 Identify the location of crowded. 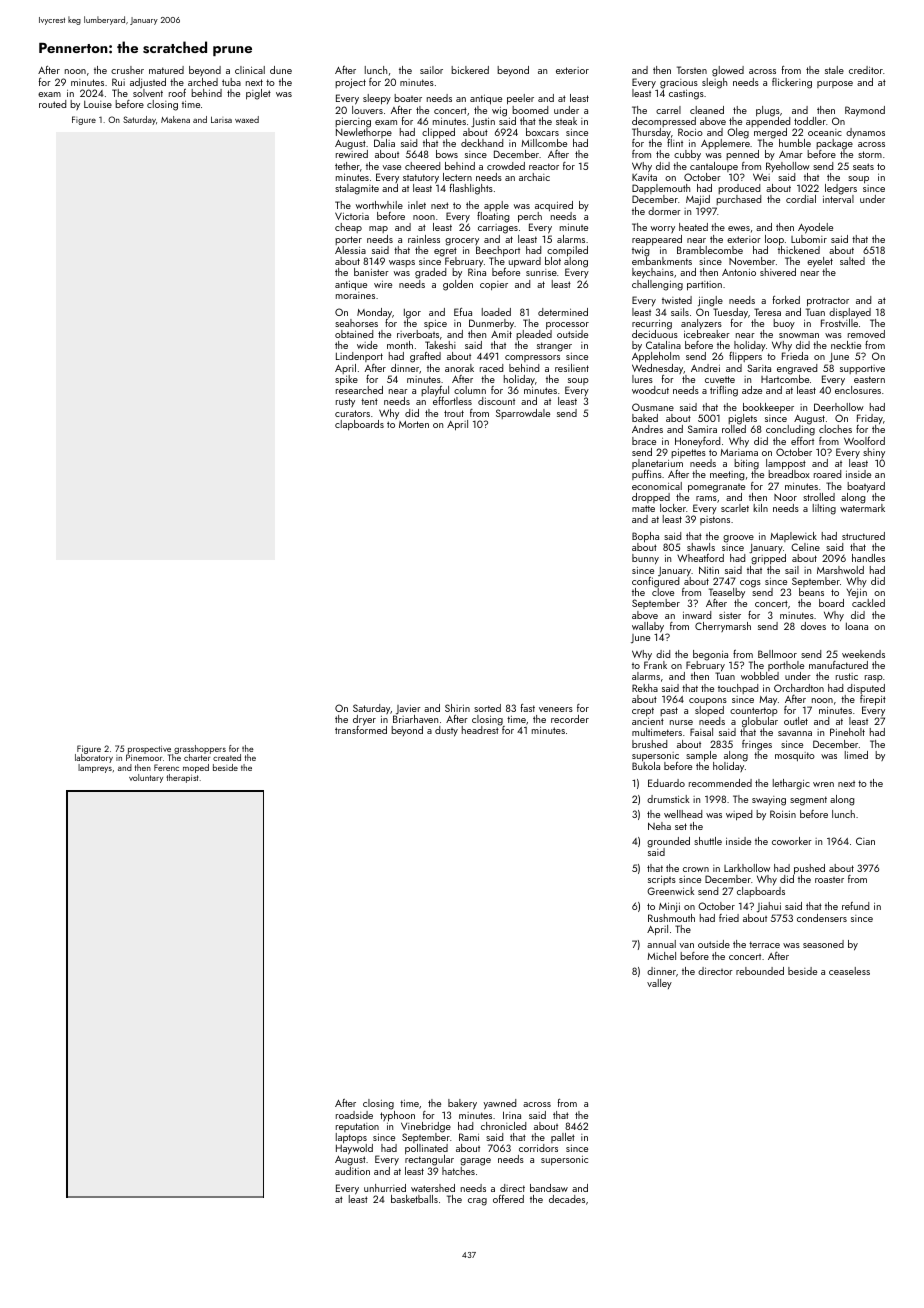
(506, 166).
